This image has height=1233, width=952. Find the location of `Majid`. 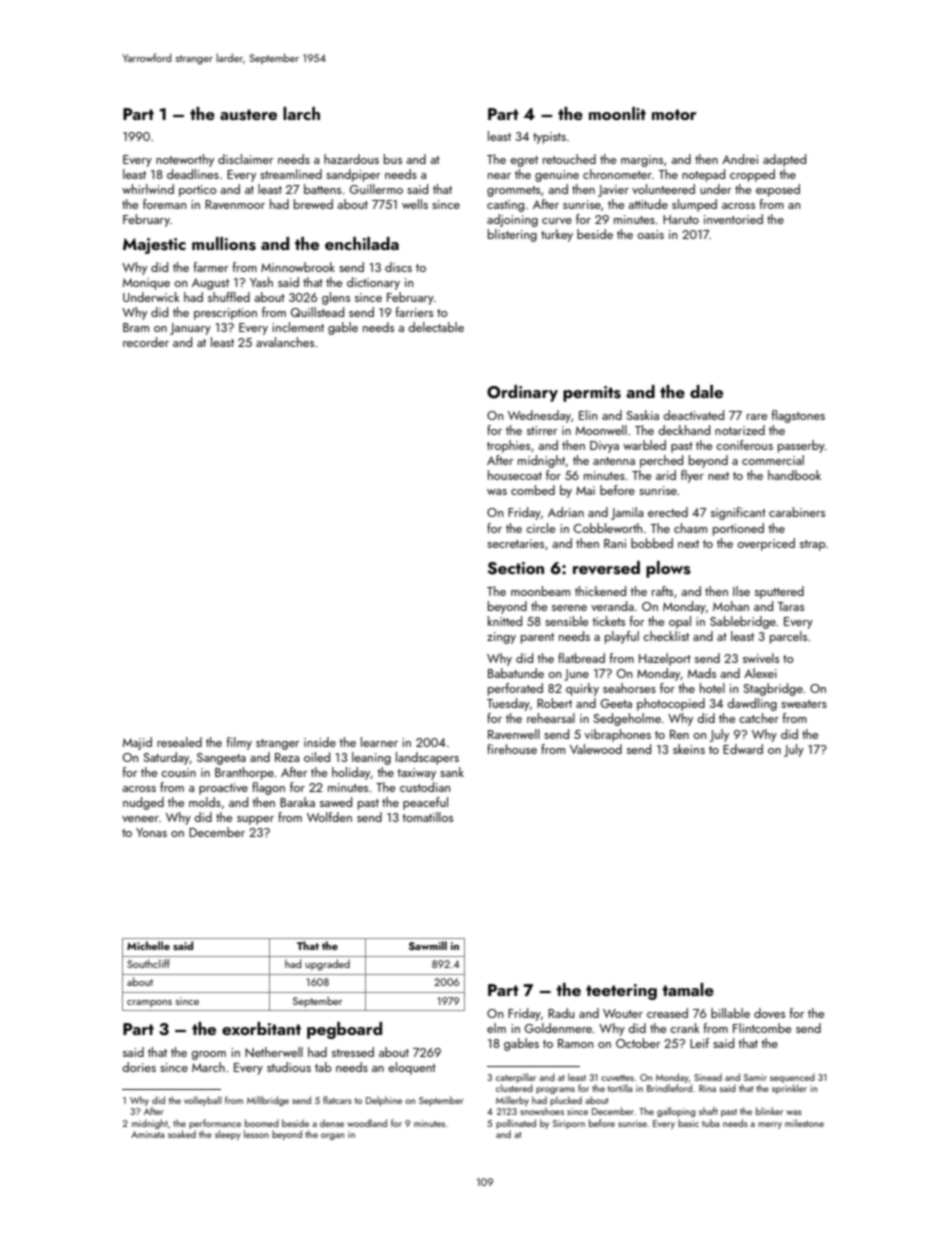

Majid is located at coordinates (137, 743).
